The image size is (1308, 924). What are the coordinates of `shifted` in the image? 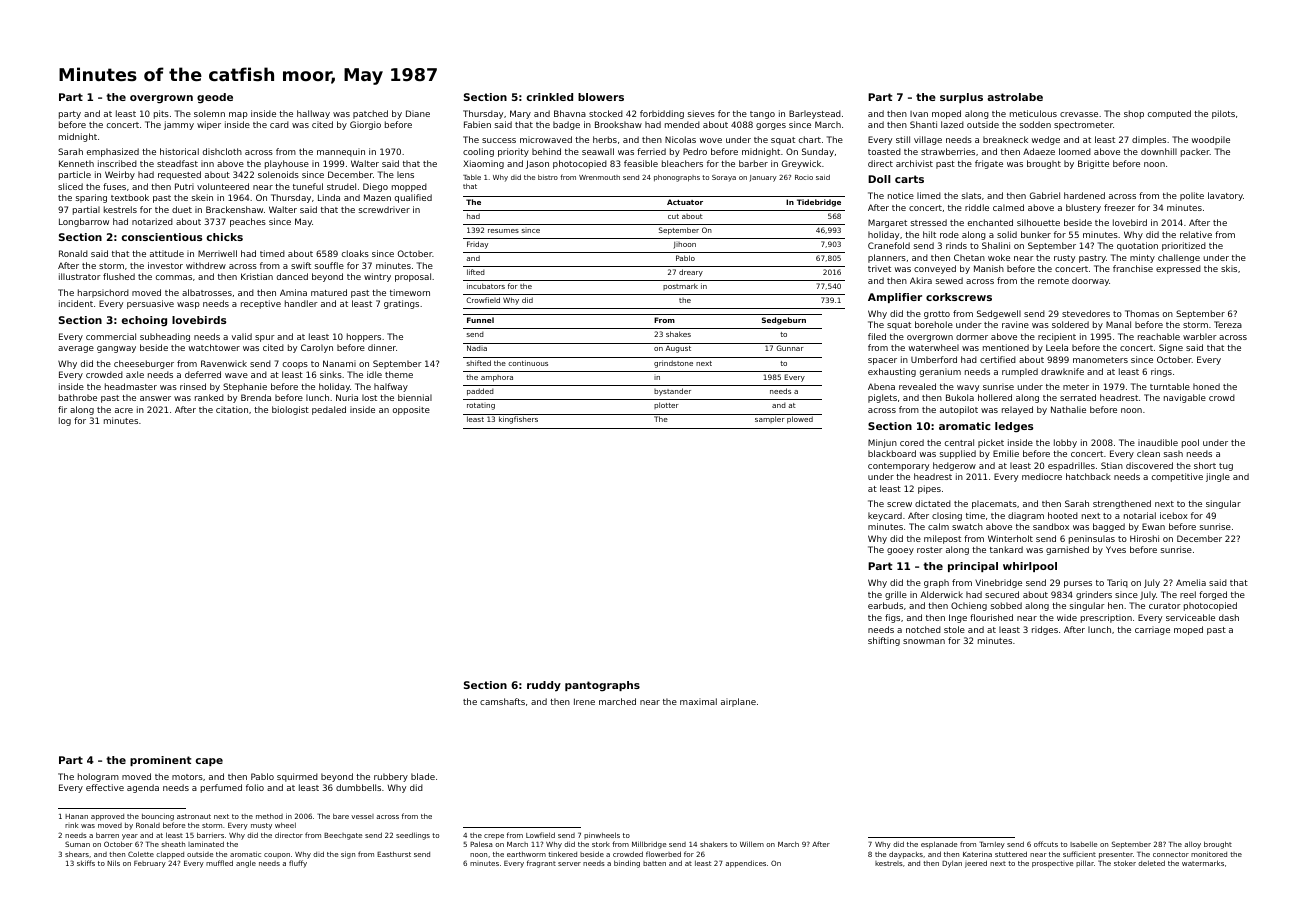 It's located at (479, 363).
